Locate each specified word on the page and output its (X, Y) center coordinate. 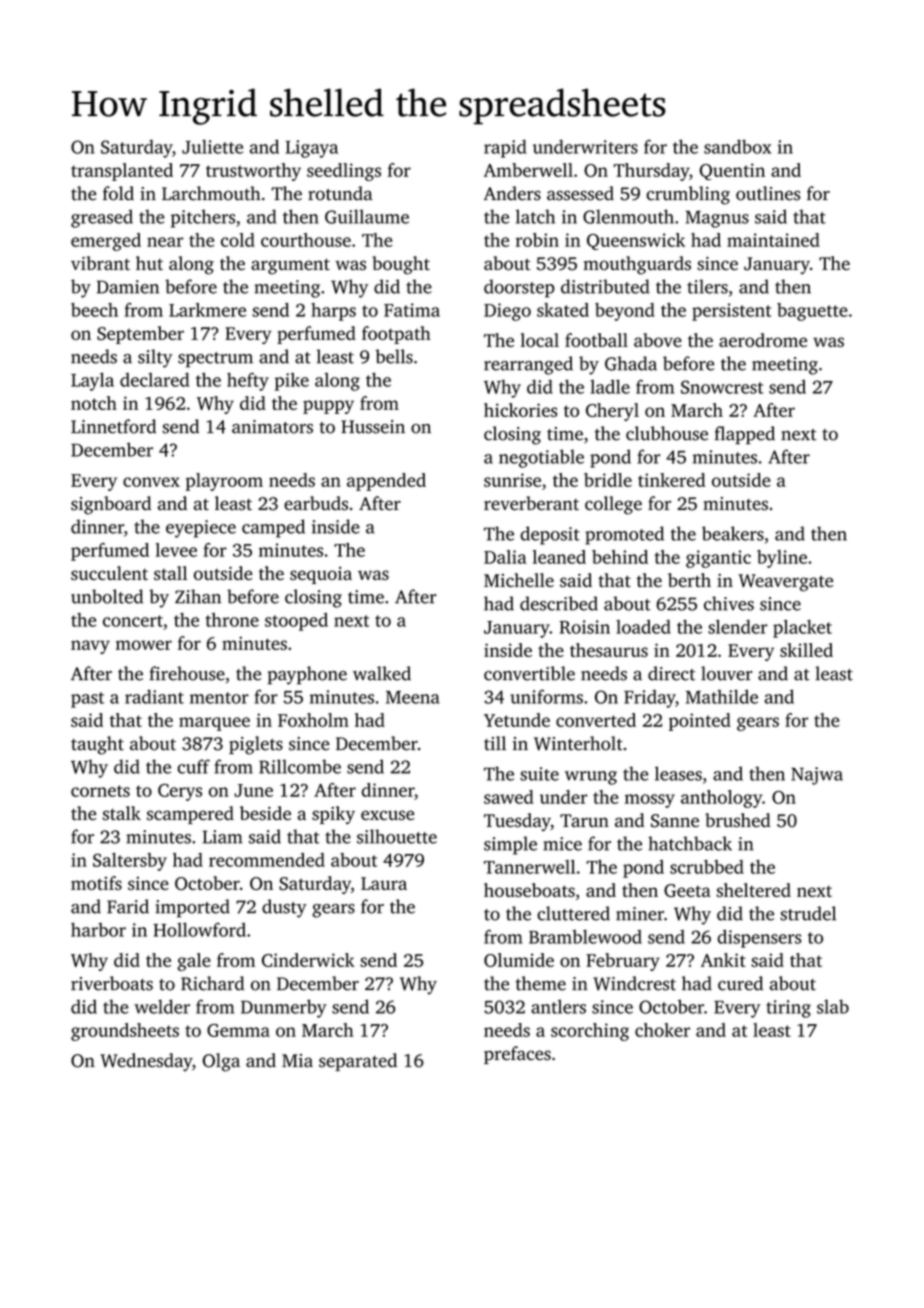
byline (782, 559)
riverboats (112, 983)
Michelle (519, 580)
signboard (111, 505)
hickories (520, 410)
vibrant (100, 263)
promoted (624, 535)
